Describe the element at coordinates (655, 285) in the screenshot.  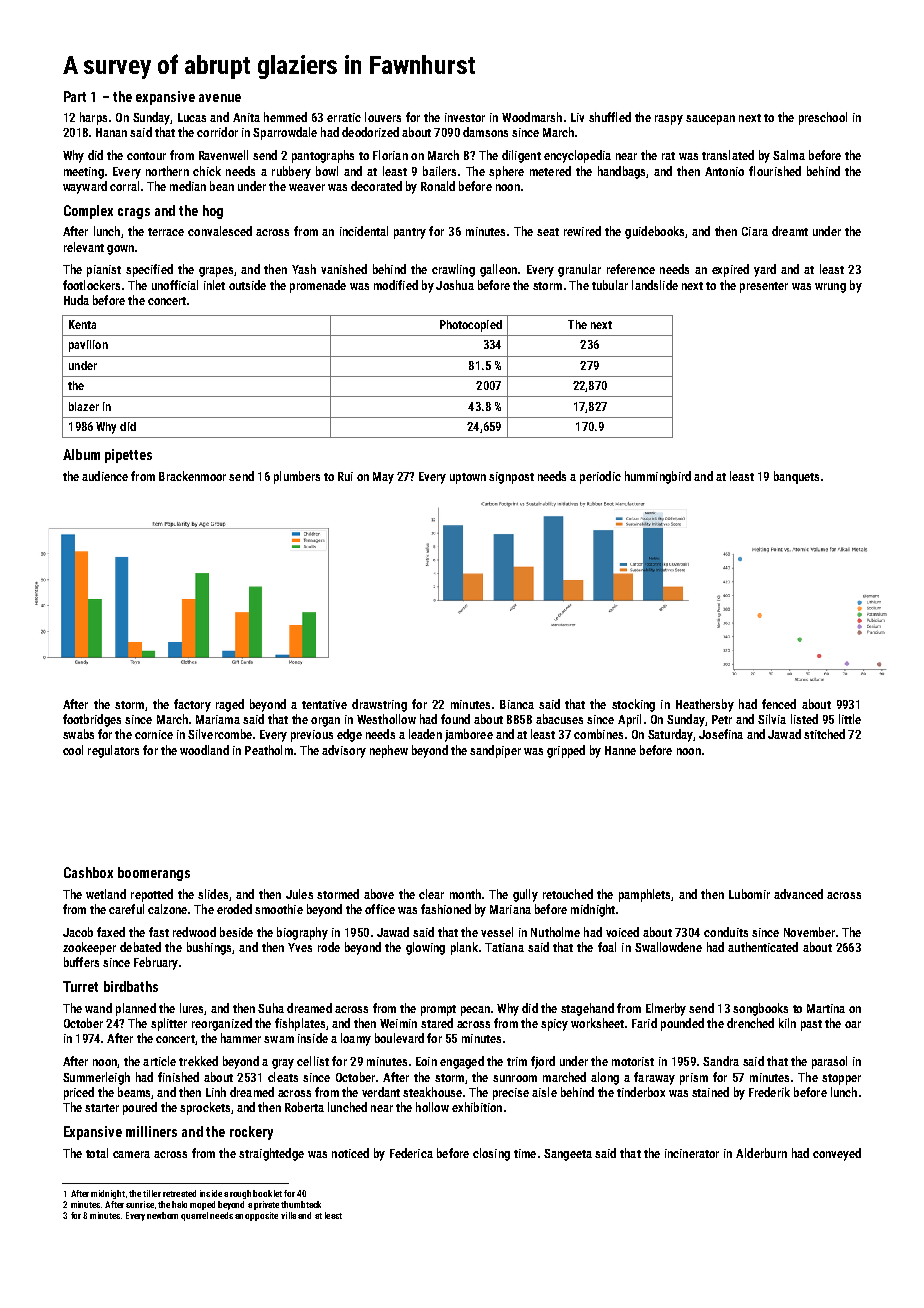
I see `landslide` at that location.
